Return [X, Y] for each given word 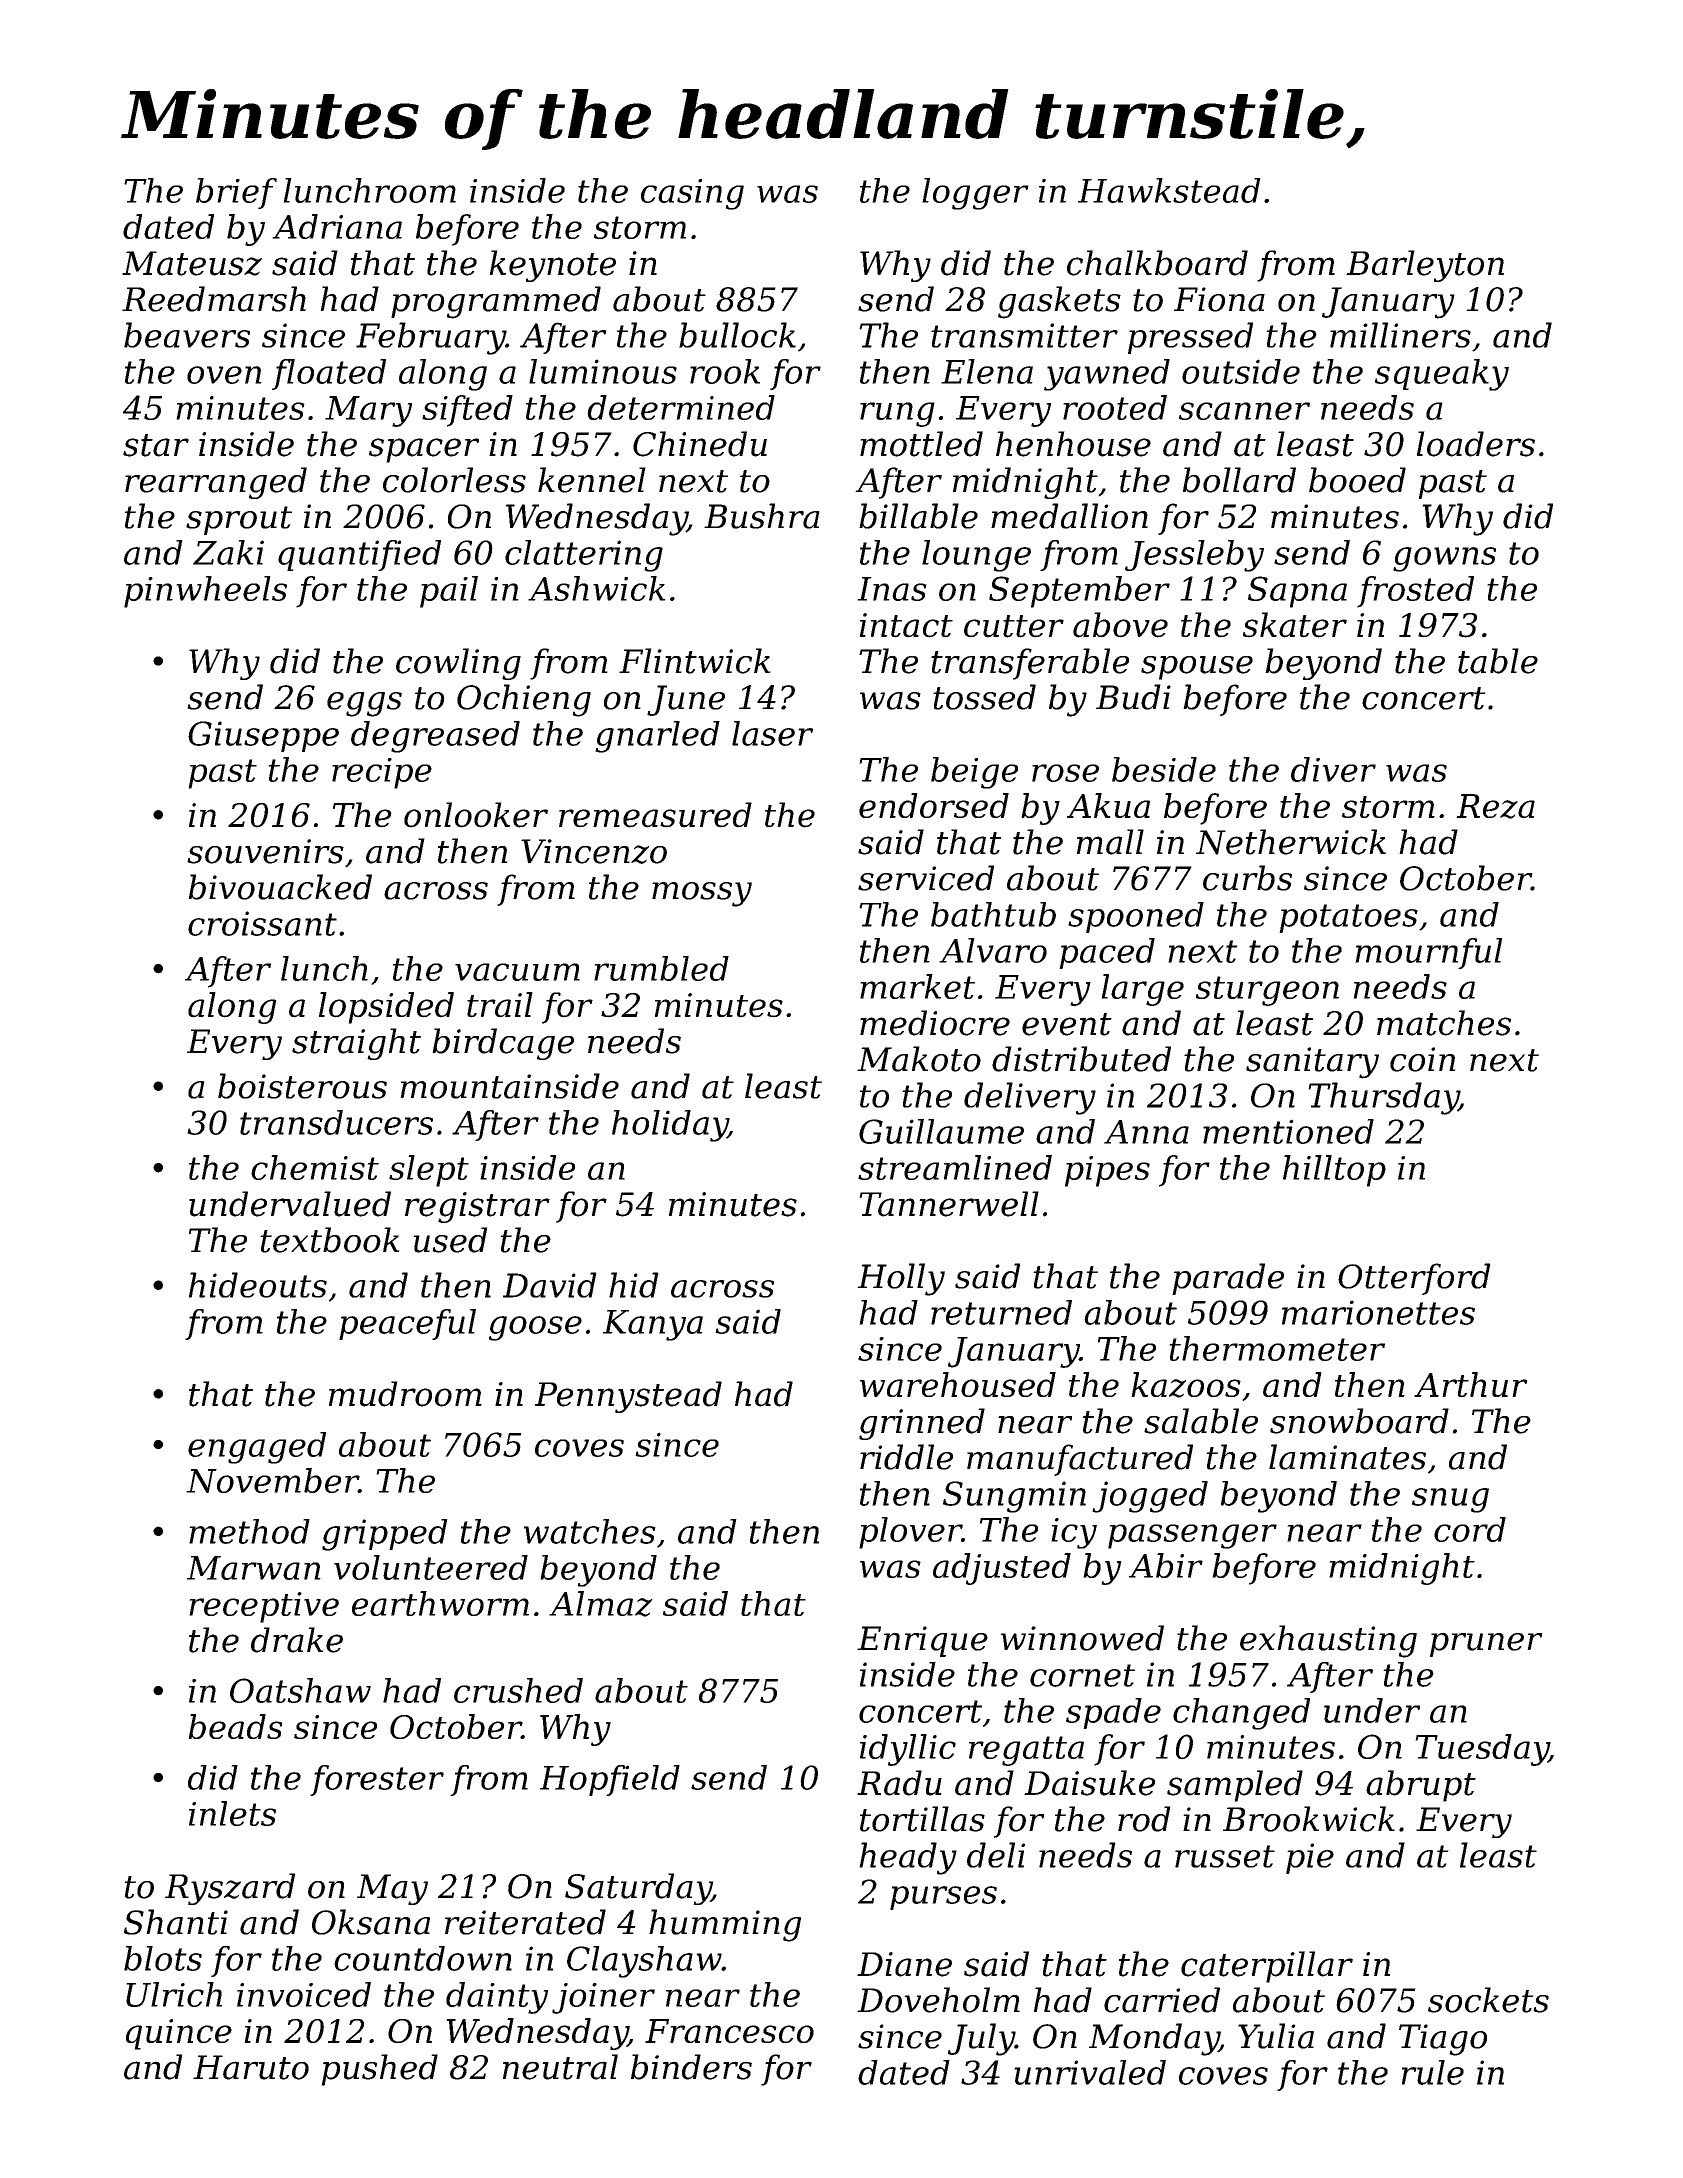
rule [1433, 2072]
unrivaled [1090, 2072]
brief [236, 193]
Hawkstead [1169, 190]
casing [692, 194]
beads [235, 1726]
